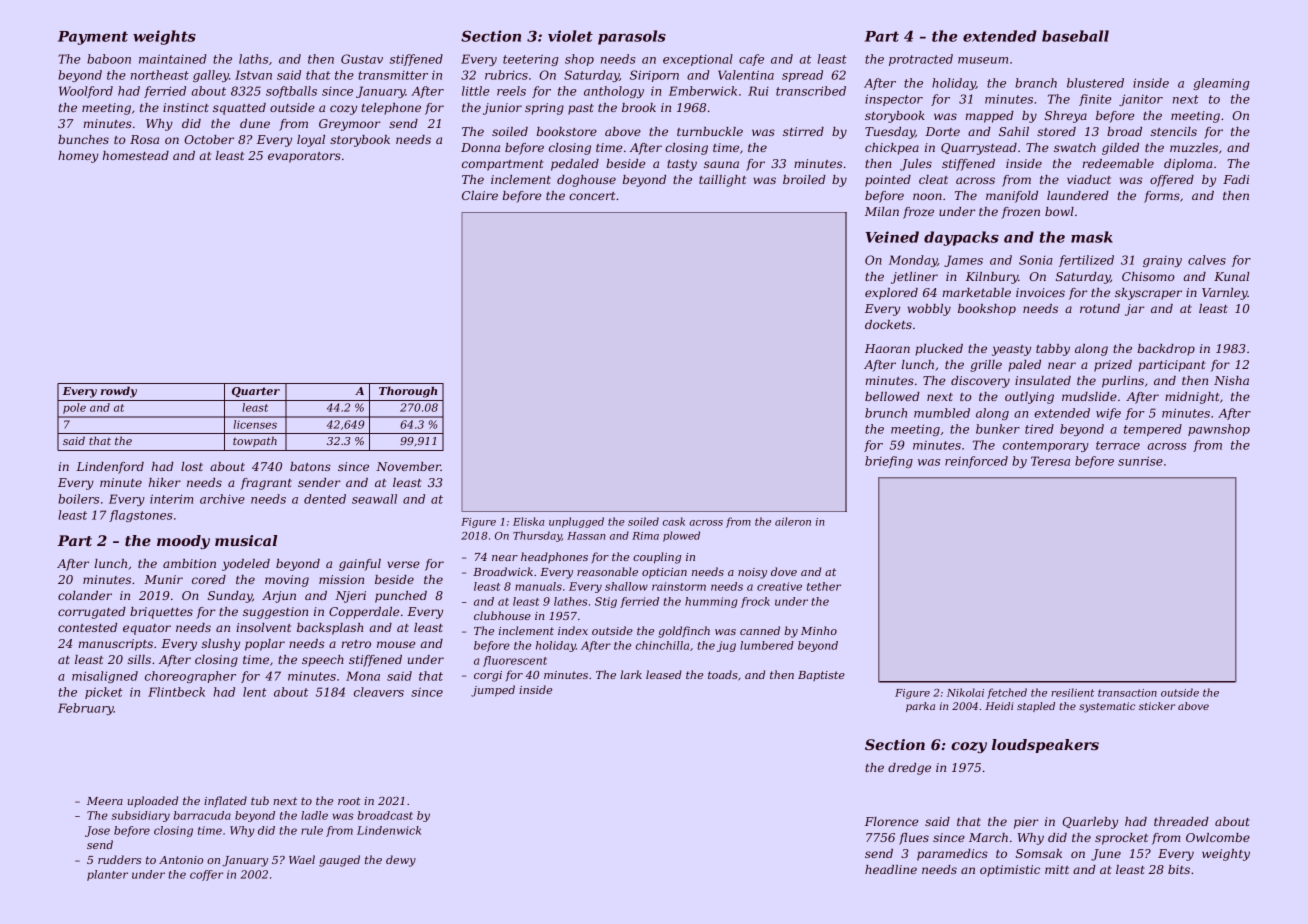 The image size is (1308, 924). I want to click on evaporators, so click(304, 157).
